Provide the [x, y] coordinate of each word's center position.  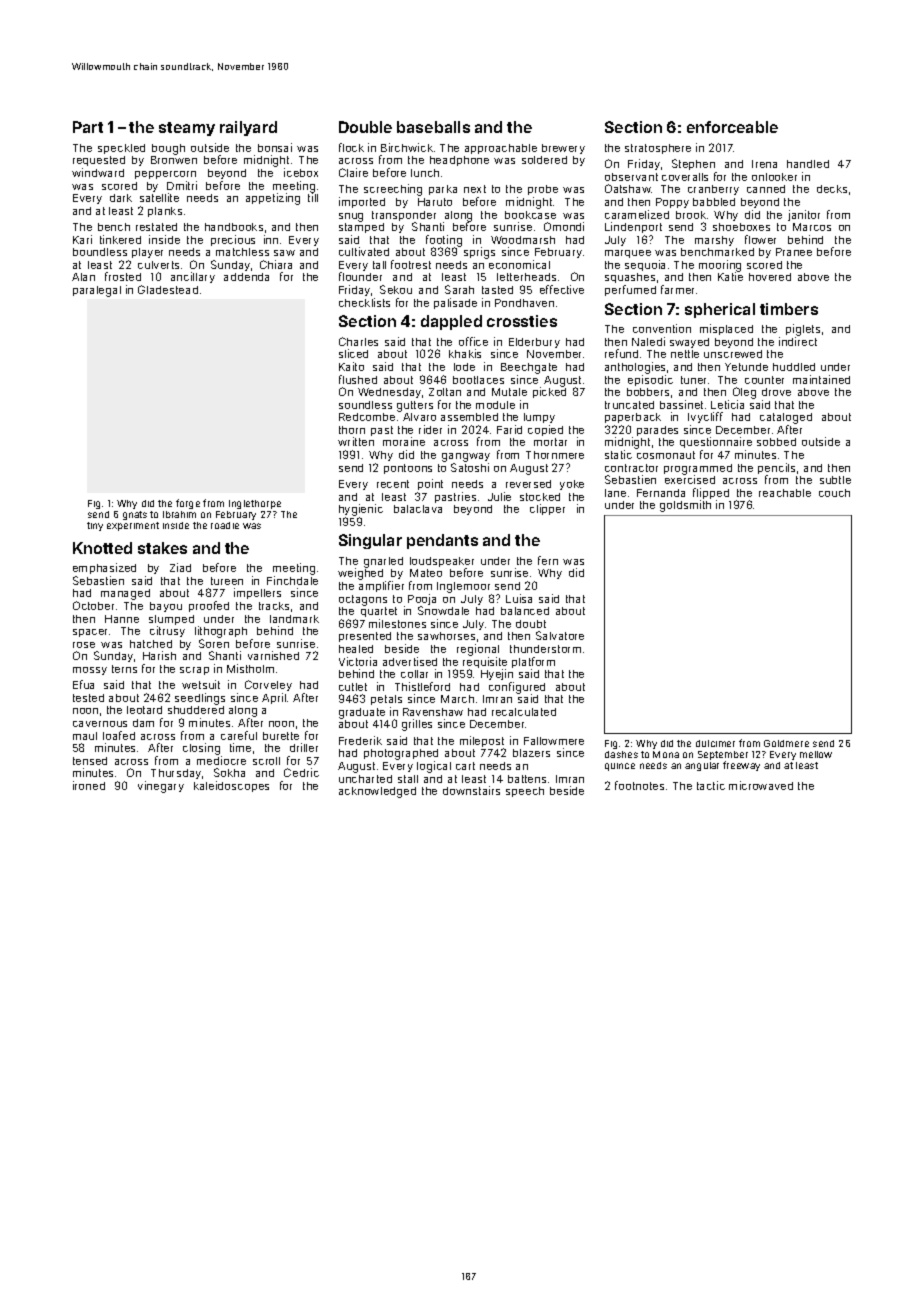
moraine [404, 441]
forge [188, 504]
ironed [89, 785]
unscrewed [733, 354]
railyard [248, 128]
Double [365, 127]
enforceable [732, 127]
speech [525, 792]
